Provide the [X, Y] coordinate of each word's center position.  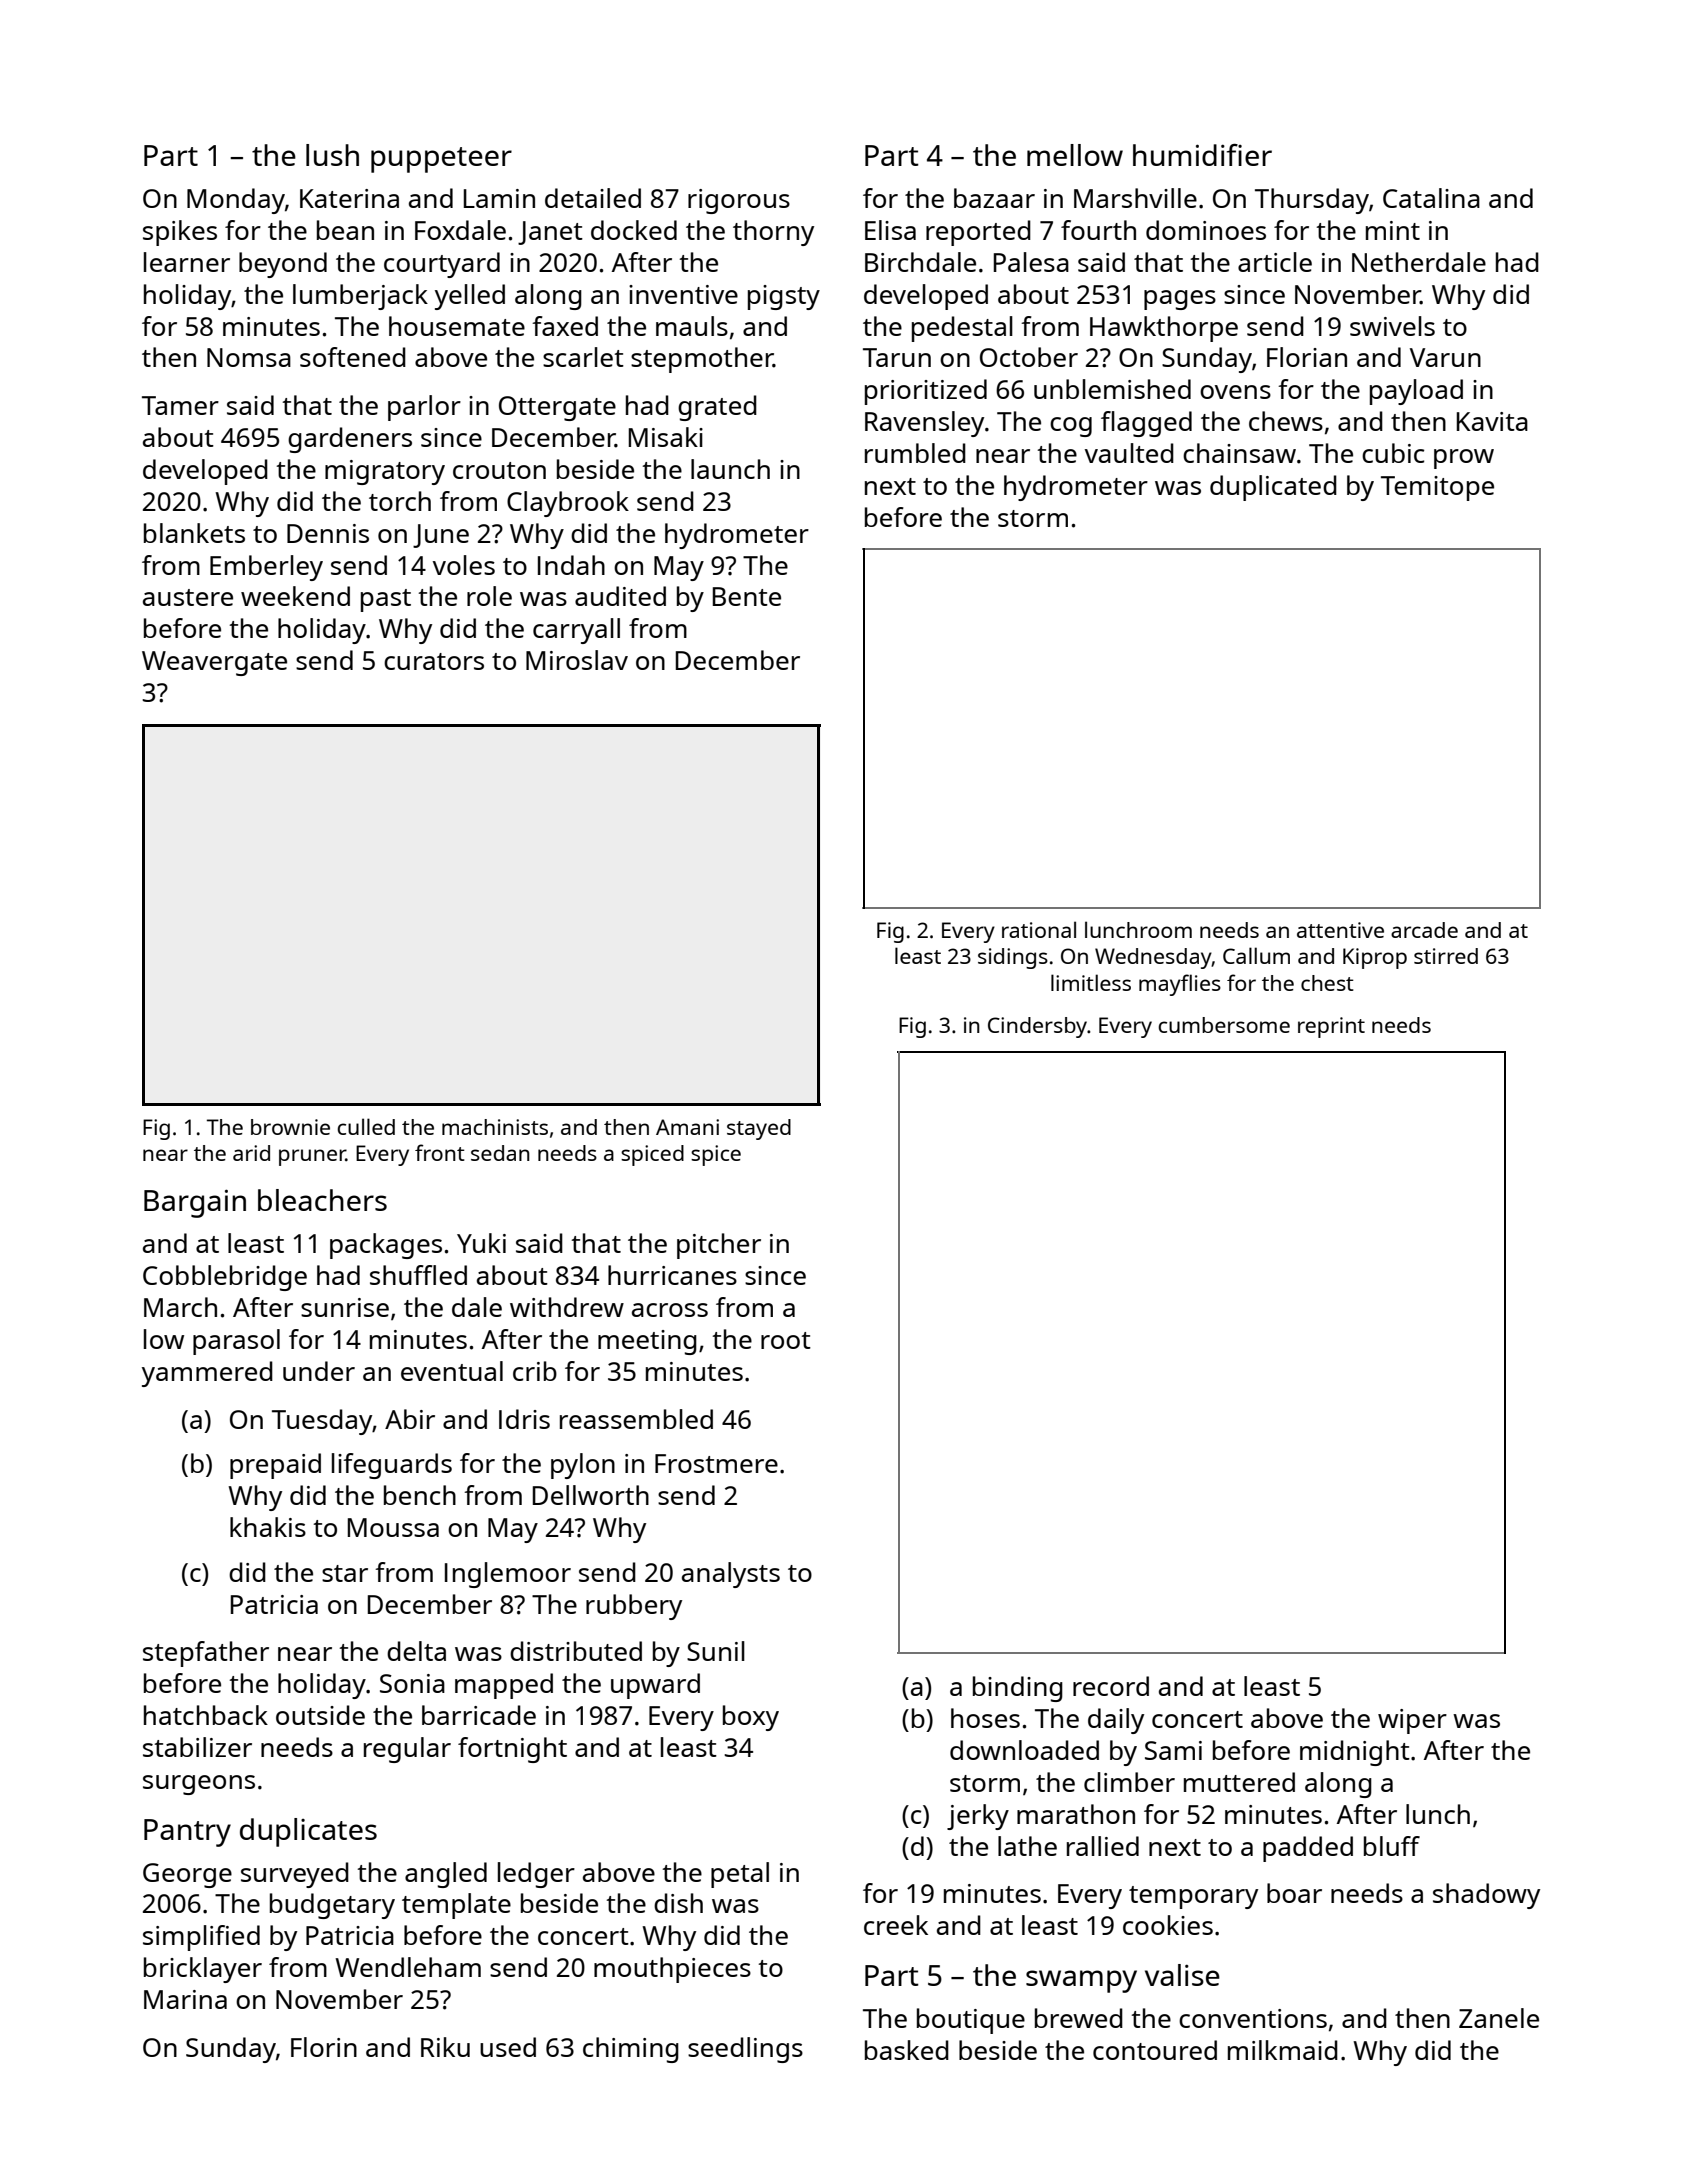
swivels [1392, 326]
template [456, 1906]
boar [1294, 1893]
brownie [290, 1127]
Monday [236, 201]
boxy [751, 1718]
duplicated [1273, 488]
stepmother [702, 360]
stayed [759, 1129]
